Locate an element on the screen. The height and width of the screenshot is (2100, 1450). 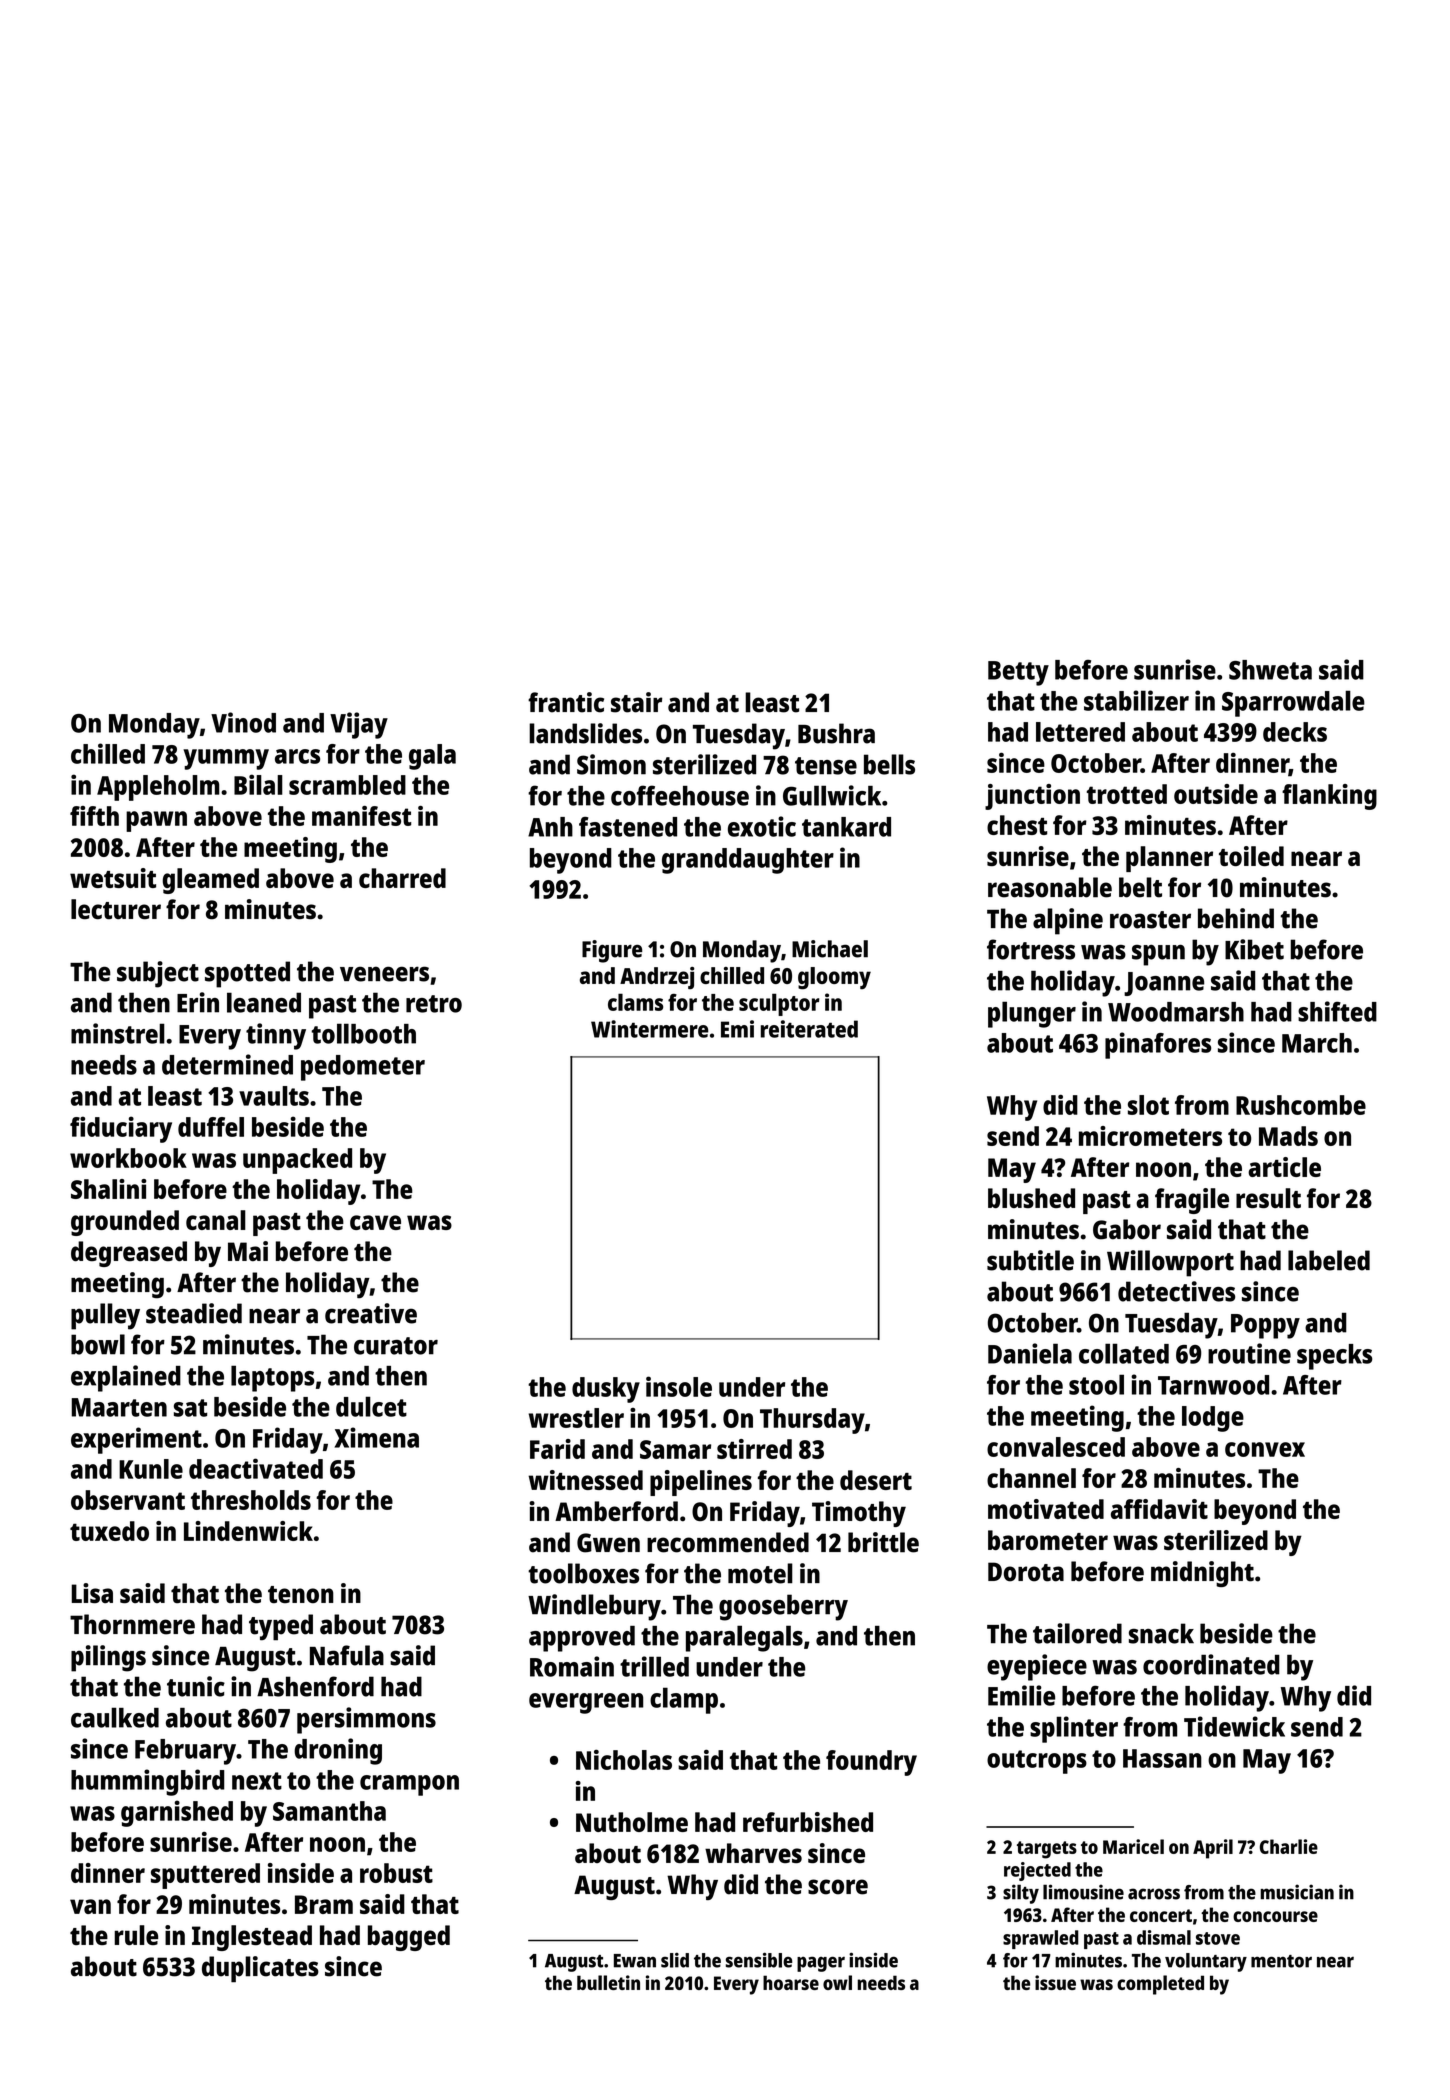
midnight is located at coordinates (1202, 1574).
